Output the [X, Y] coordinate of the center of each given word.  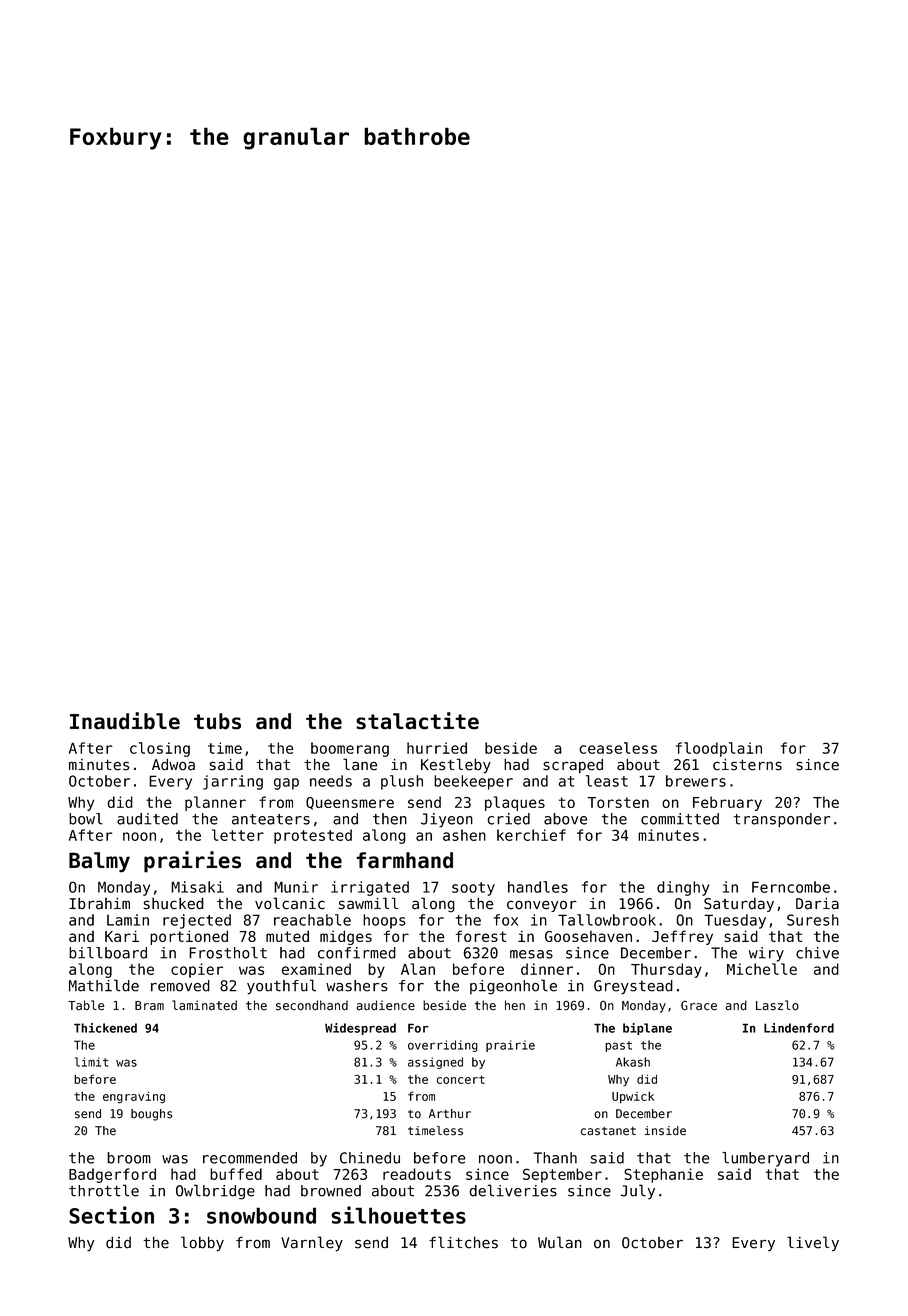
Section [111, 1215]
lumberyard [765, 1159]
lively [813, 1243]
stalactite [417, 721]
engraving [134, 1098]
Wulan [560, 1242]
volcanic [290, 903]
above [565, 819]
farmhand [404, 860]
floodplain [719, 749]
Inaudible [125, 721]
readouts [417, 1174]
